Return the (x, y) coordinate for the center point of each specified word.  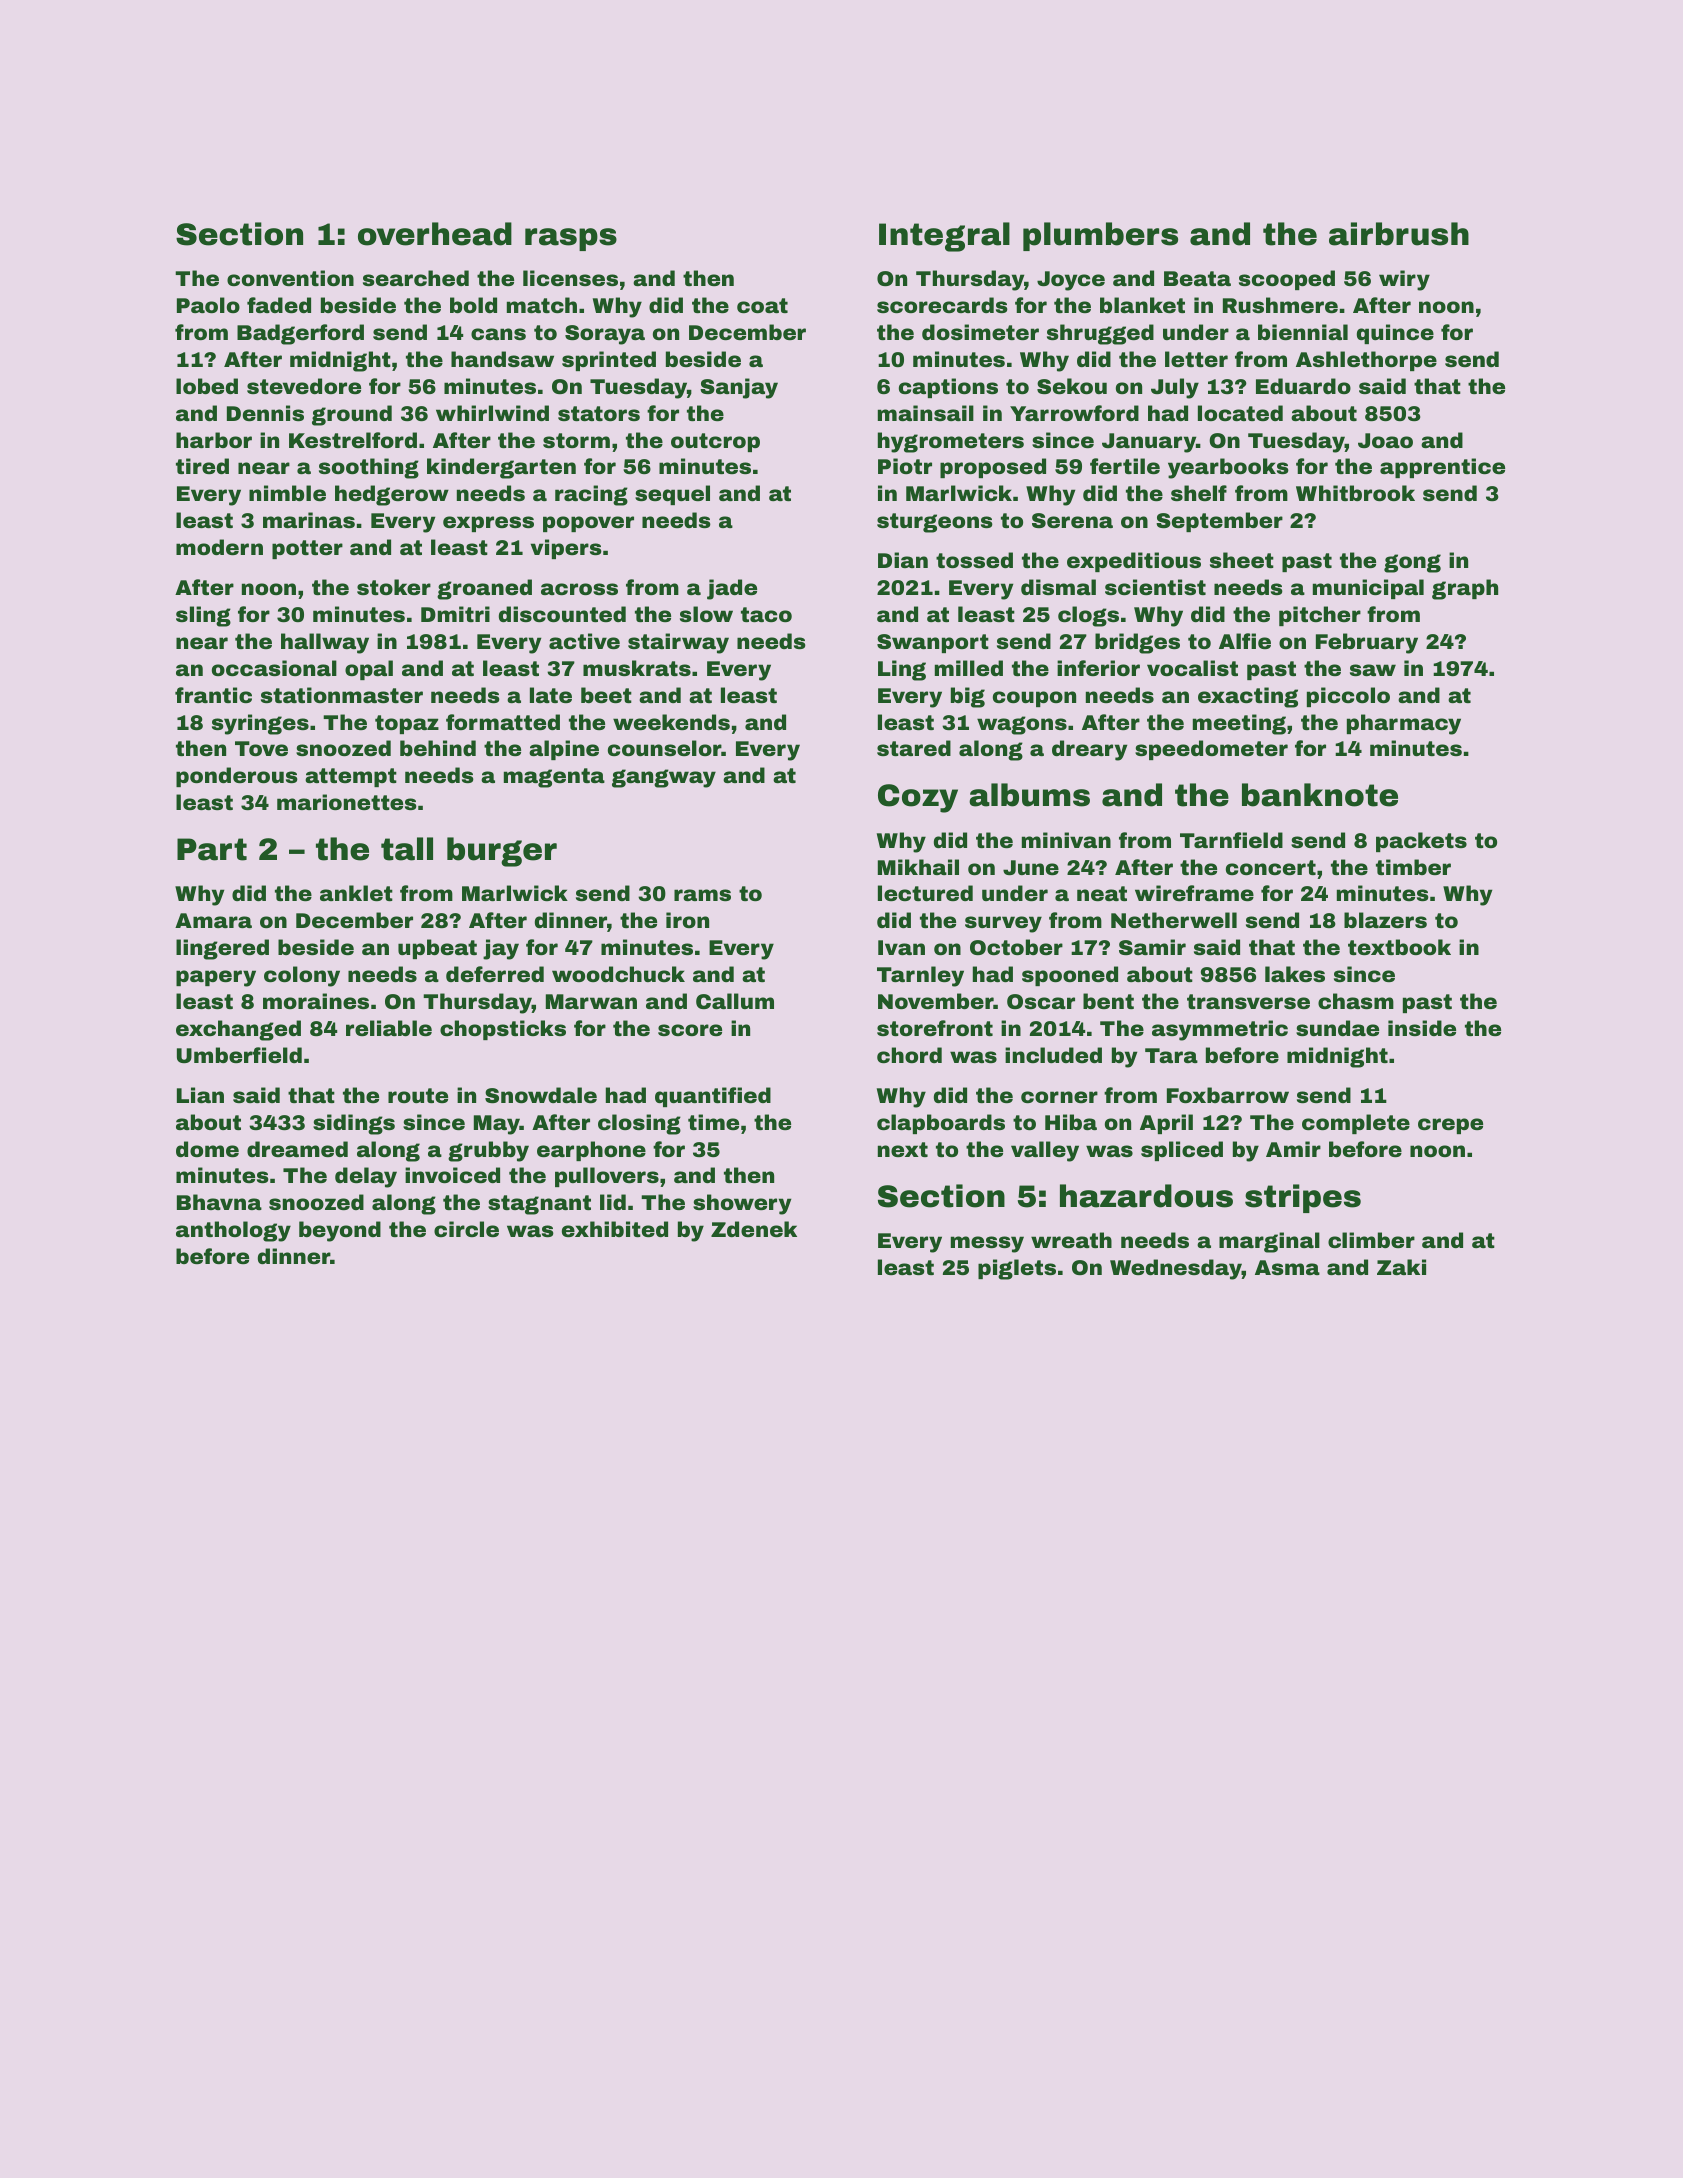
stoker (394, 587)
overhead (435, 234)
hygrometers (951, 442)
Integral (944, 237)
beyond (340, 1231)
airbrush (1399, 234)
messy (987, 1244)
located (1240, 413)
